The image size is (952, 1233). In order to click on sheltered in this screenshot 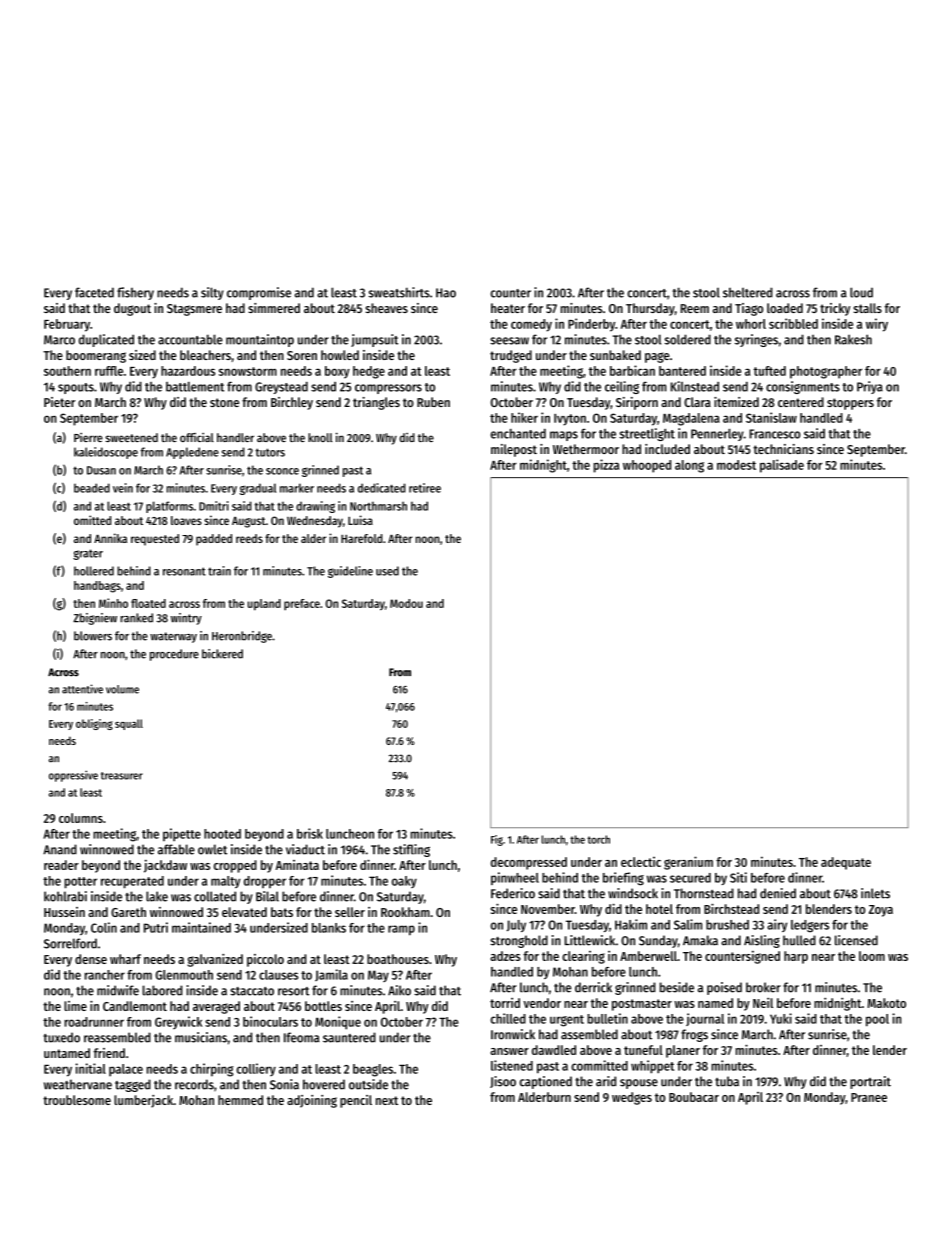, I will do `click(747, 292)`.
